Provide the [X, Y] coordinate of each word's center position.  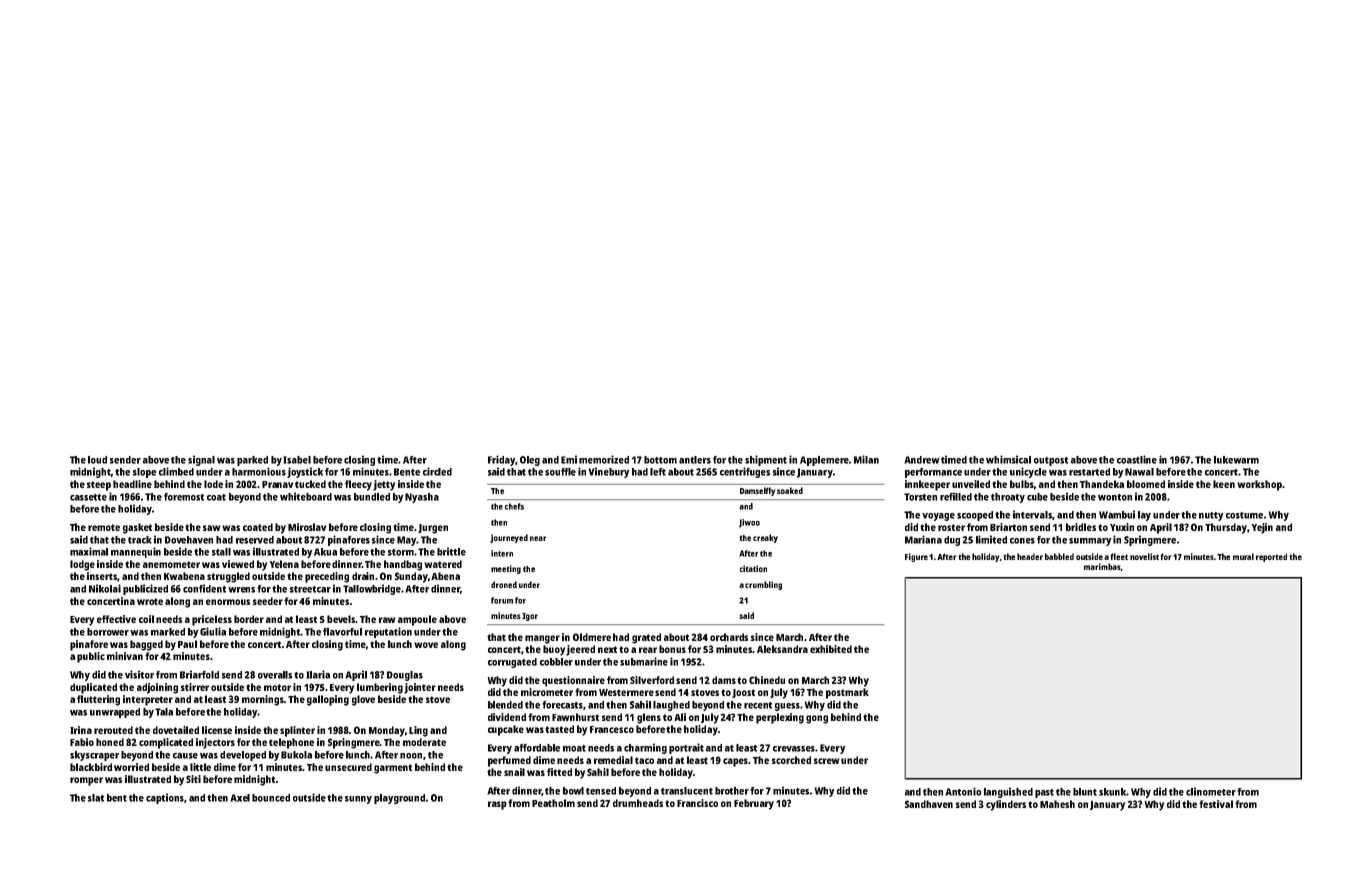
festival [1216, 804]
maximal [89, 551]
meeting [506, 569]
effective [116, 619]
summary [1090, 542]
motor [277, 687]
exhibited [831, 649]
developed [243, 756]
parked [252, 461]
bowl [573, 791]
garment [393, 769]
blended [505, 705]
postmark [847, 693]
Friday [501, 460]
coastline [1137, 459]
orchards [729, 637]
